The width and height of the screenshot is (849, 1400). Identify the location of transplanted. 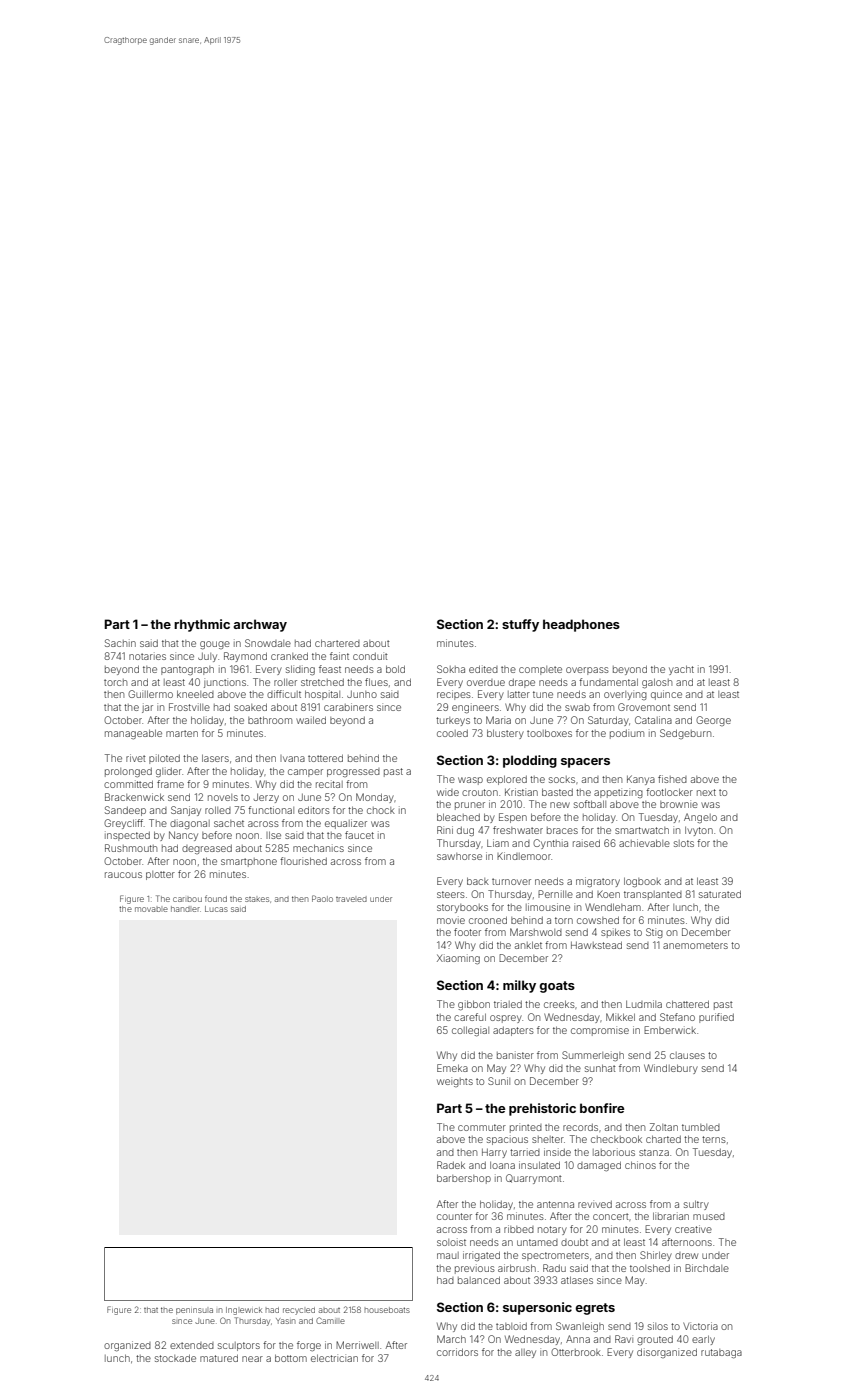
(653, 895).
